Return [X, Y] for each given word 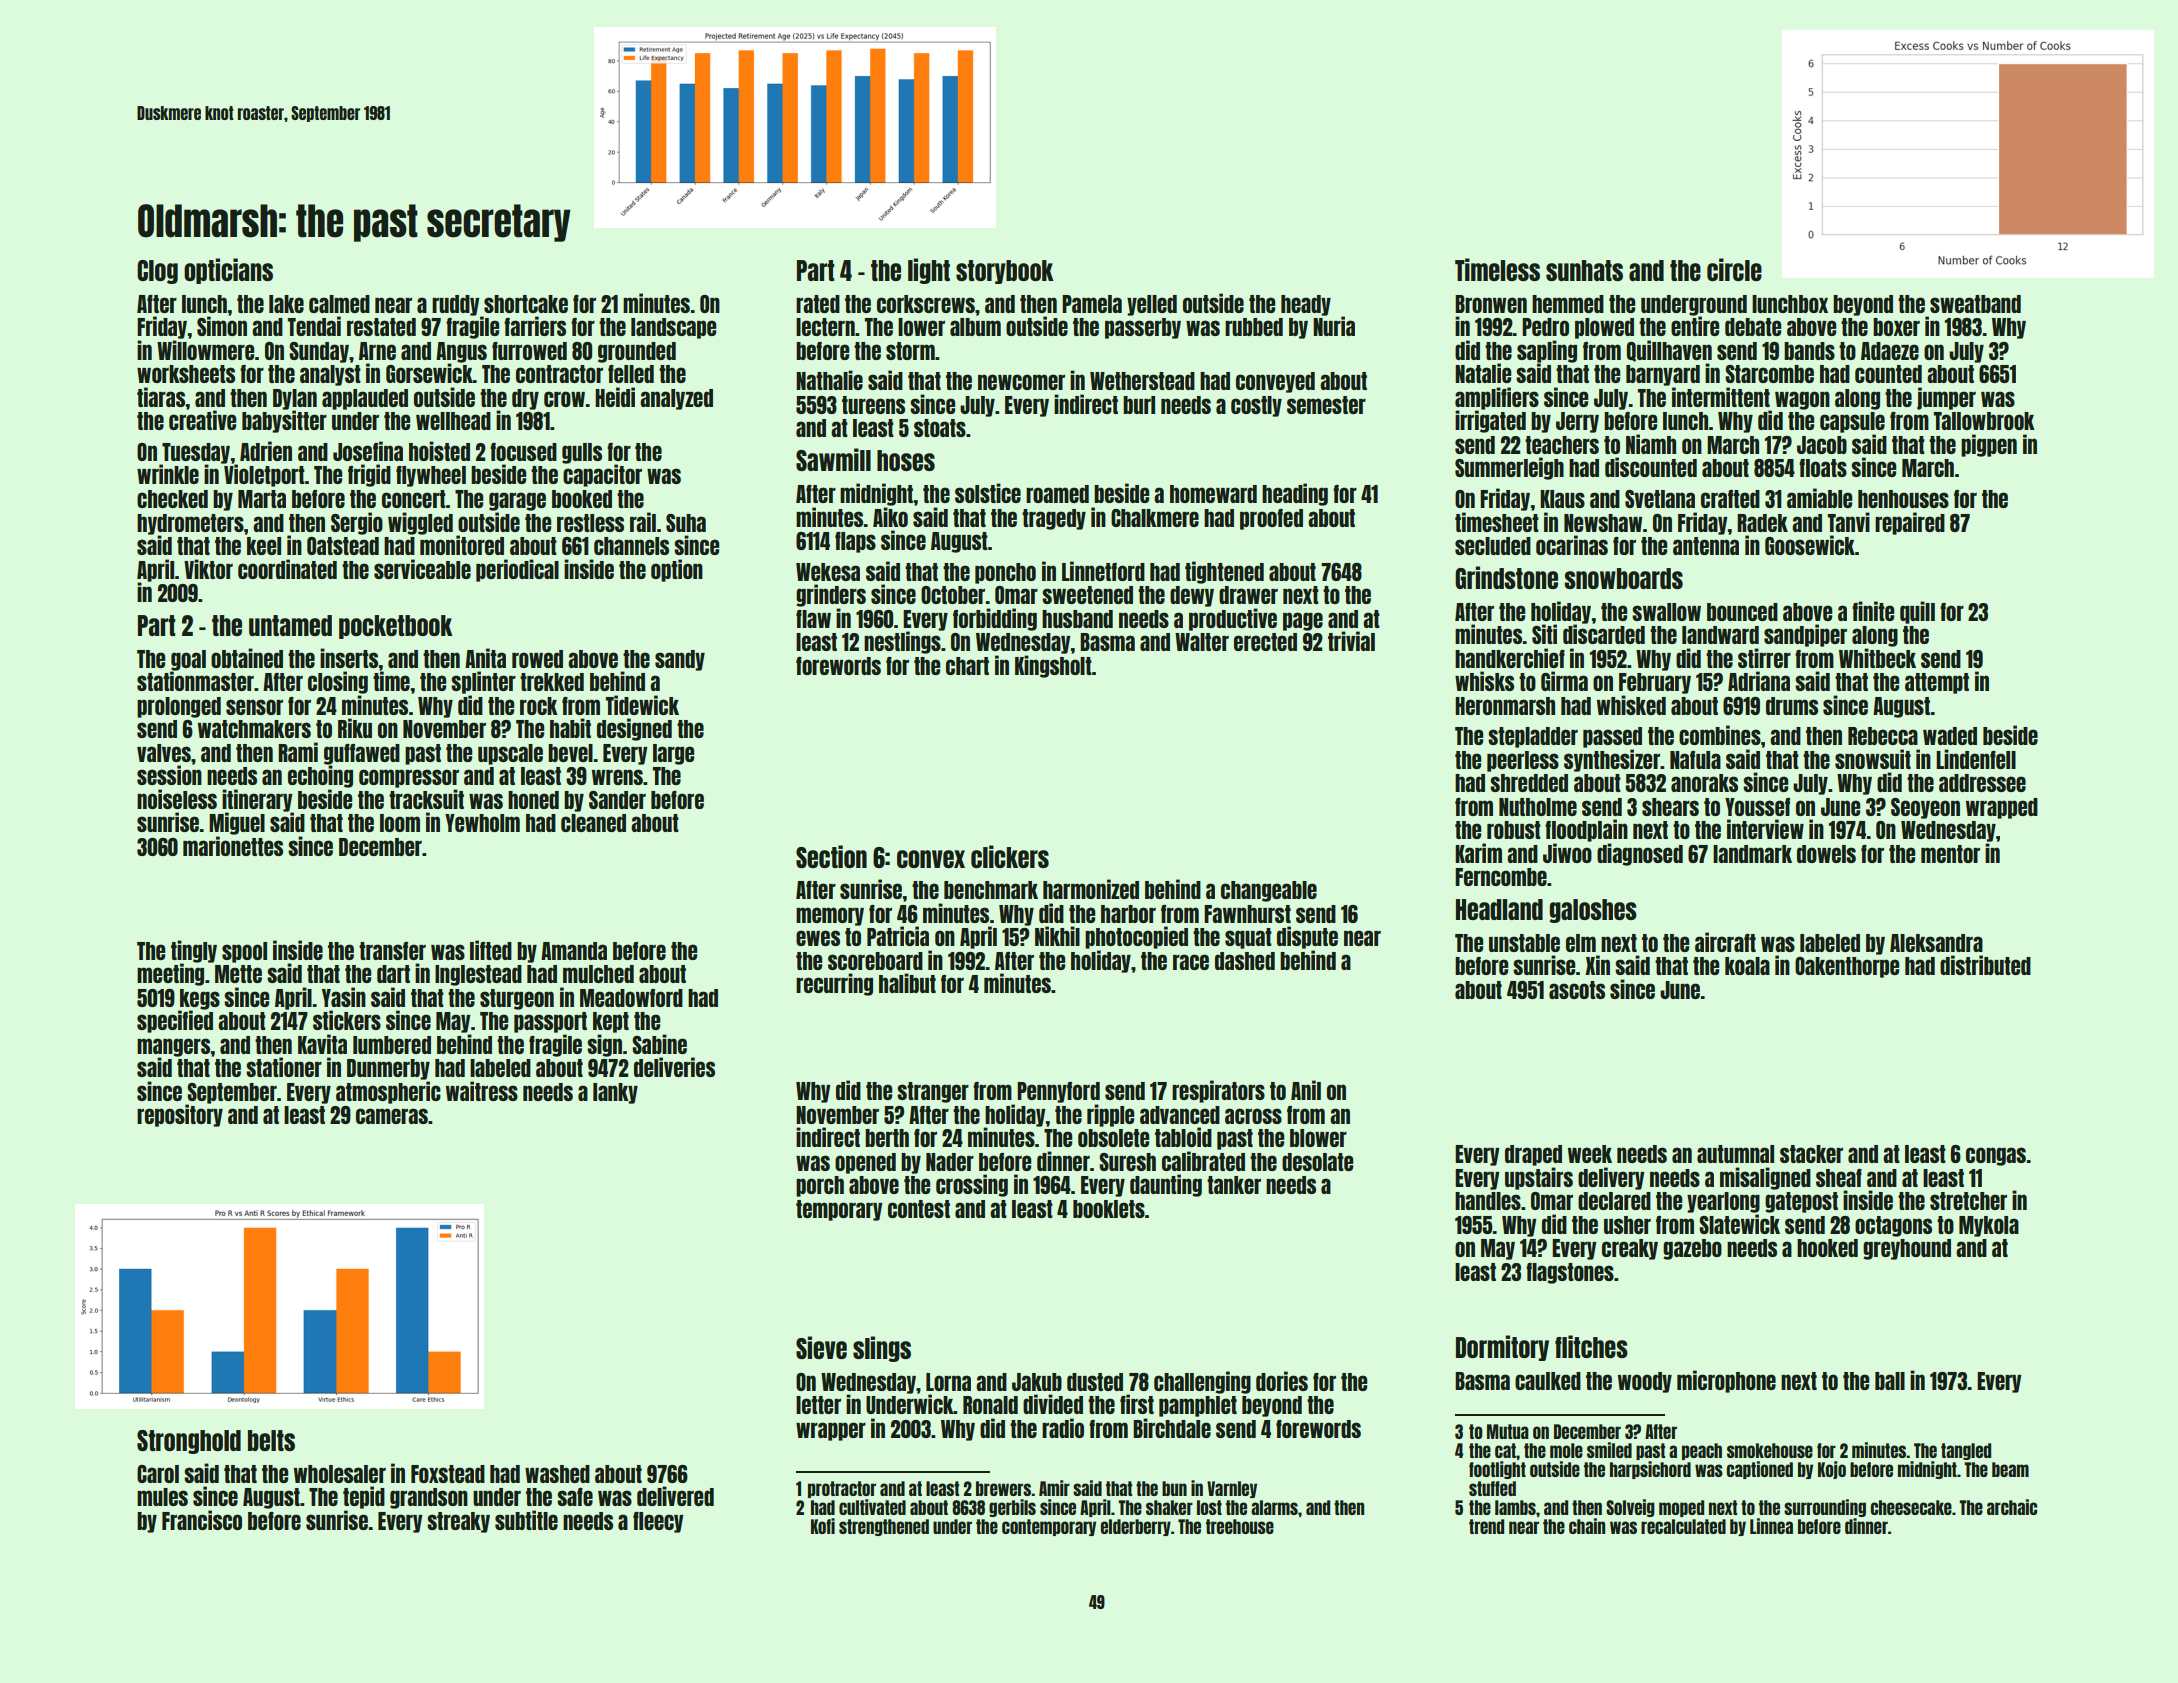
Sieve [821, 1347]
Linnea [1771, 1526]
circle [1734, 269]
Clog [157, 272]
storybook [1005, 272]
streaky [458, 1522]
